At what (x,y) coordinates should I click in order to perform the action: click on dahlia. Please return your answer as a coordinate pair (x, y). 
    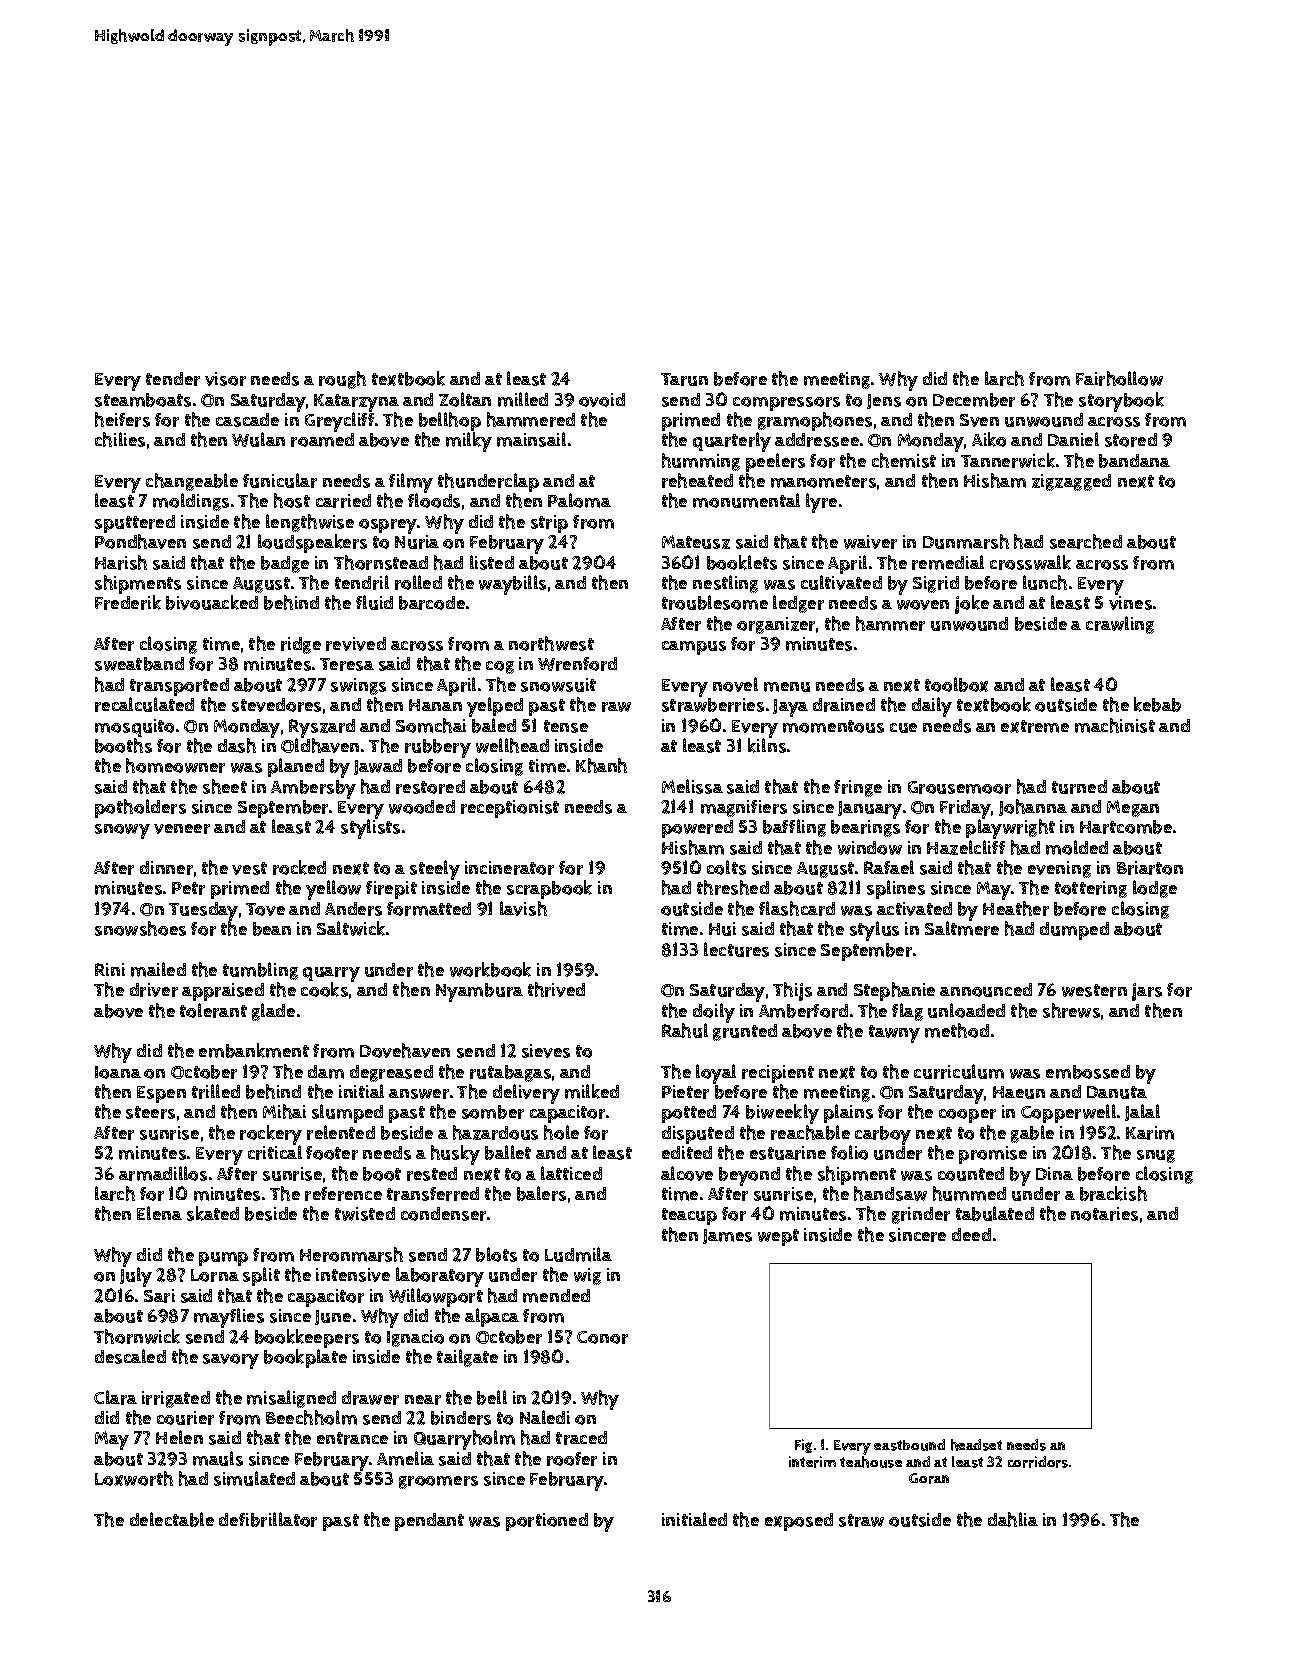
    Looking at the image, I should click on (1013, 1519).
